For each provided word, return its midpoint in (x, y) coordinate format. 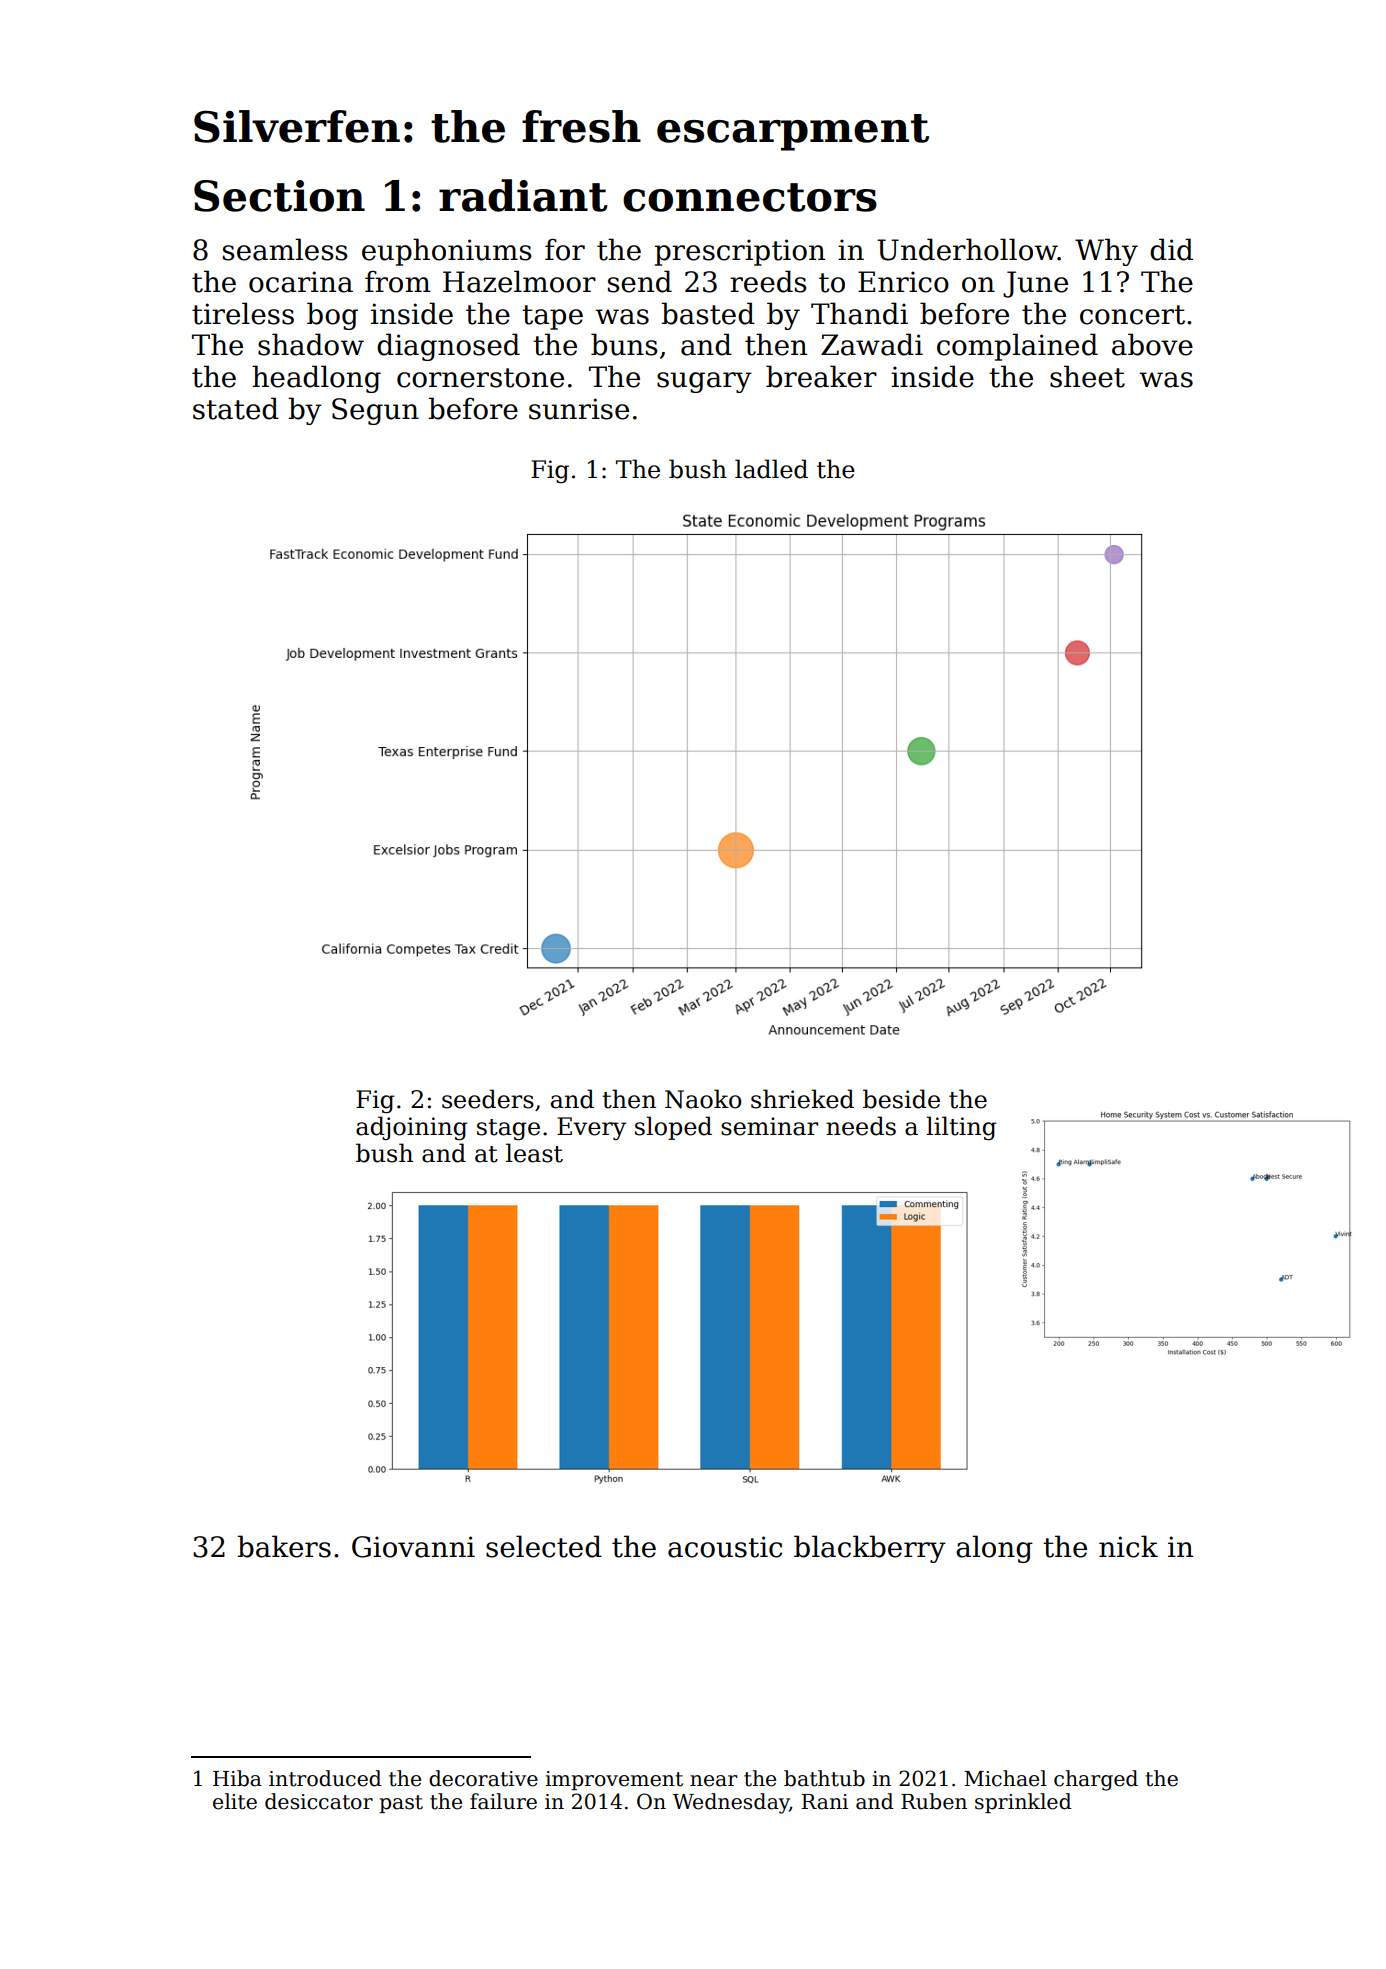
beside (901, 1099)
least (534, 1153)
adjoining (412, 1128)
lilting (961, 1128)
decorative (483, 1778)
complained (1017, 347)
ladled (771, 469)
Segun (375, 411)
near (714, 1781)
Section (279, 196)
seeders (488, 1099)
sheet (1087, 376)
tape (552, 317)
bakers (284, 1546)
